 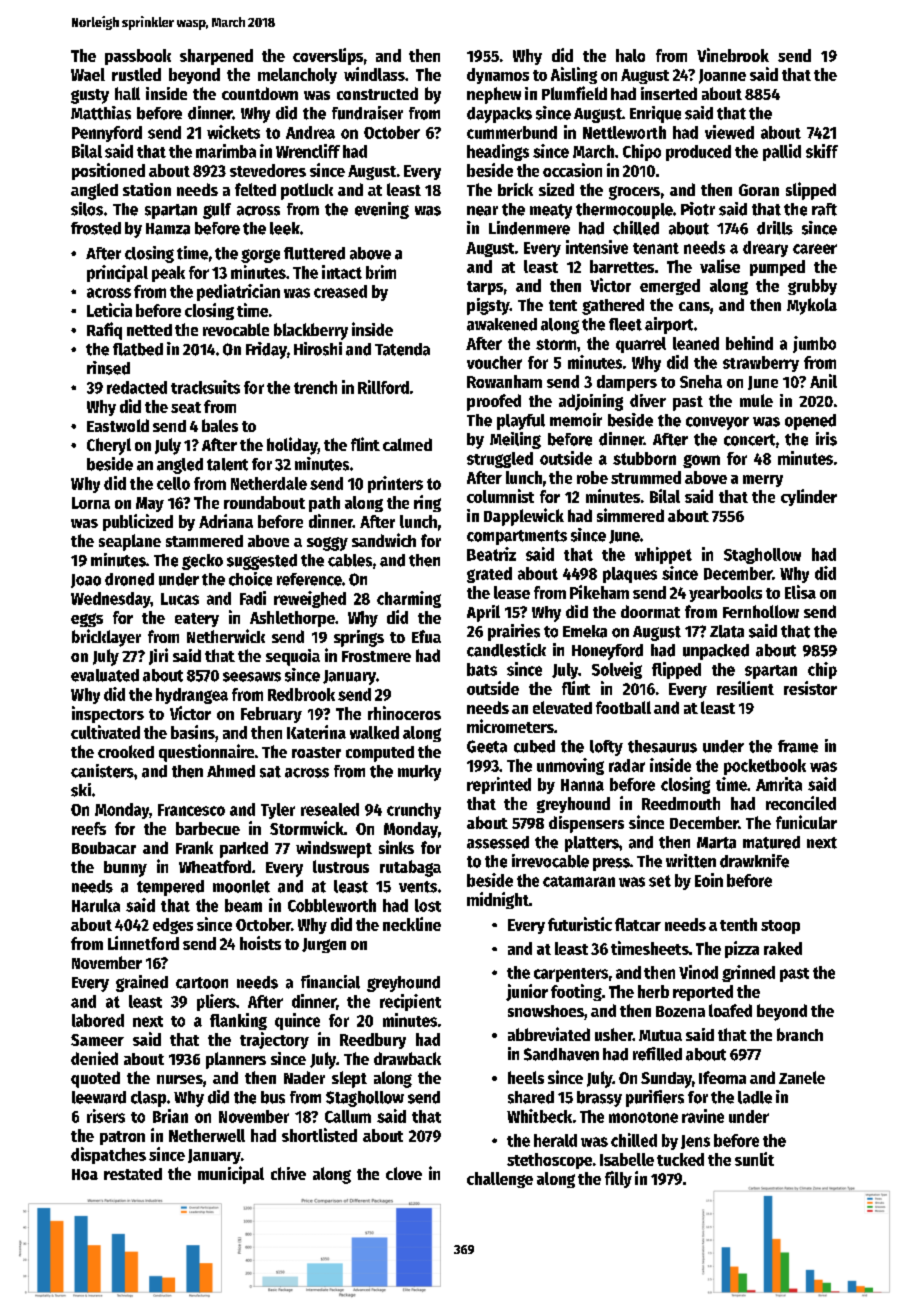 What do you see at coordinates (592, 477) in the screenshot?
I see `robe` at bounding box center [592, 477].
